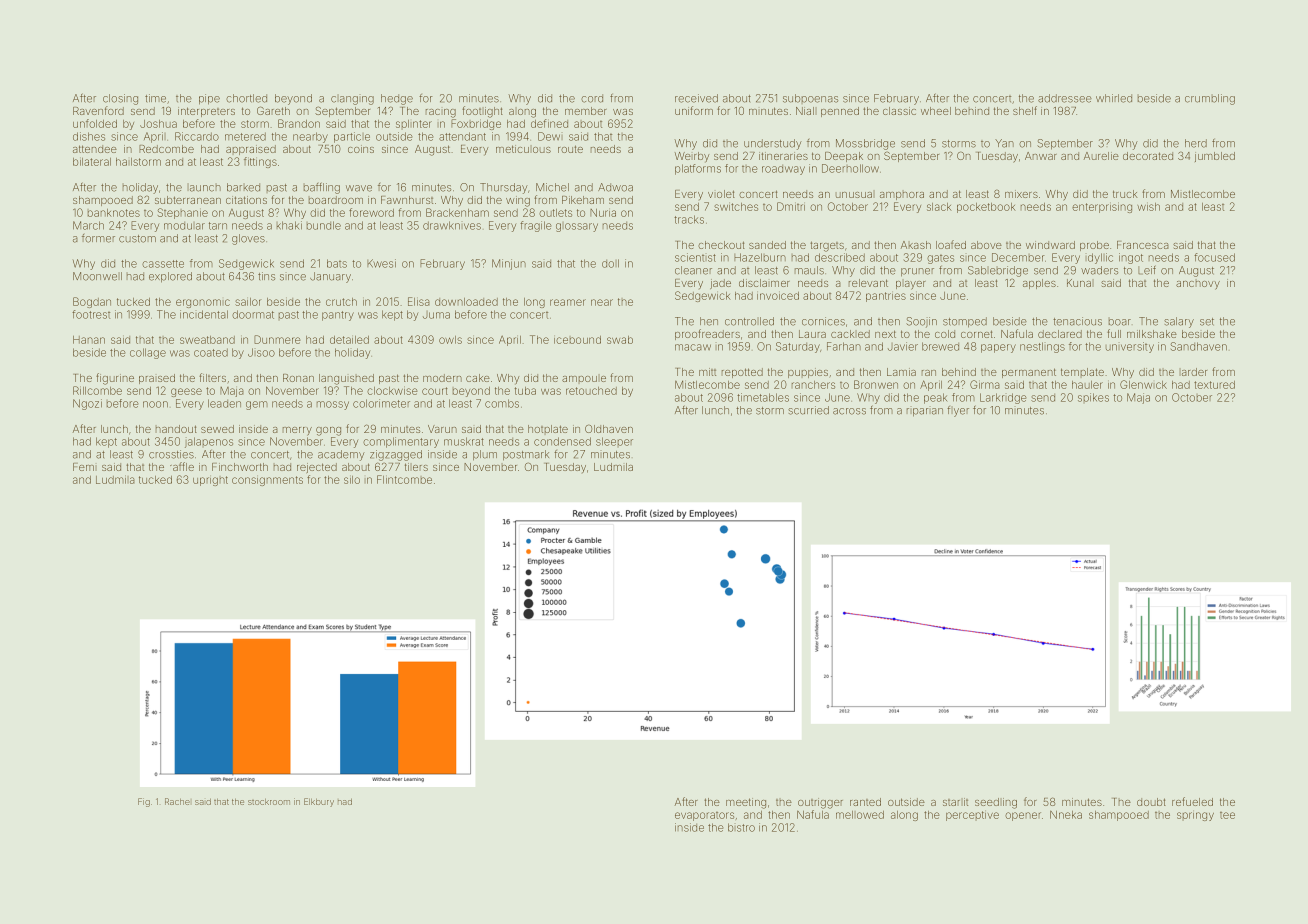  What do you see at coordinates (457, 212) in the page?
I see `Brackenham` at bounding box center [457, 212].
